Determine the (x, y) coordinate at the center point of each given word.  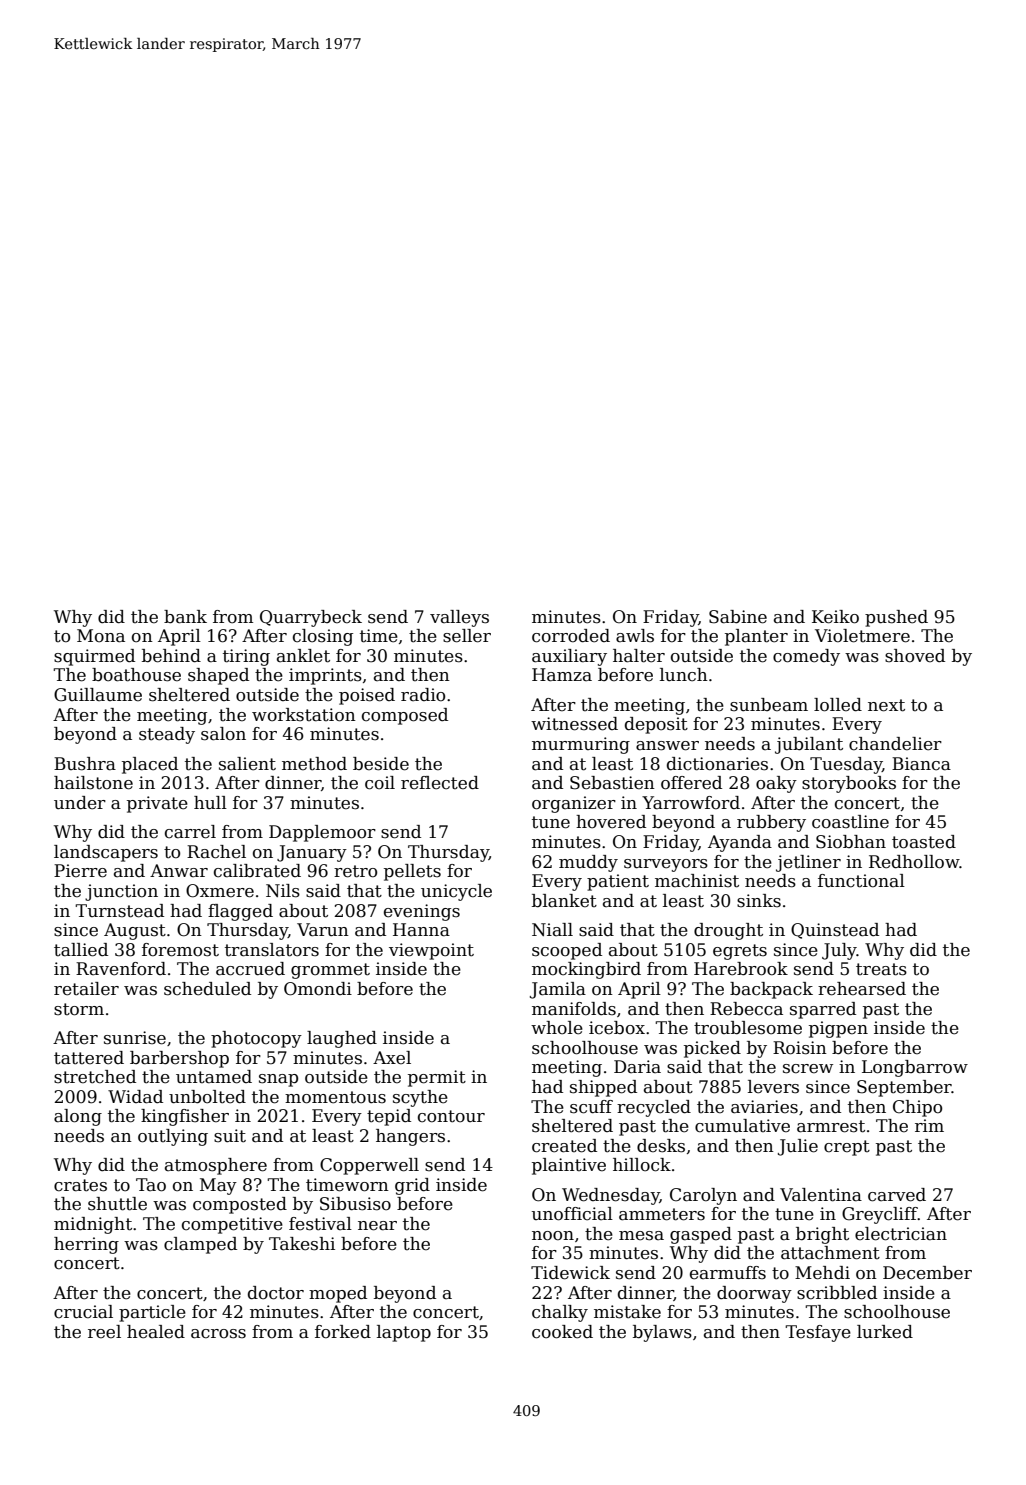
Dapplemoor (322, 833)
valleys (459, 618)
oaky (776, 784)
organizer (574, 804)
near (377, 1226)
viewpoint (431, 951)
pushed (896, 618)
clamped (200, 1245)
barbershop (179, 1059)
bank (185, 617)
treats (881, 969)
